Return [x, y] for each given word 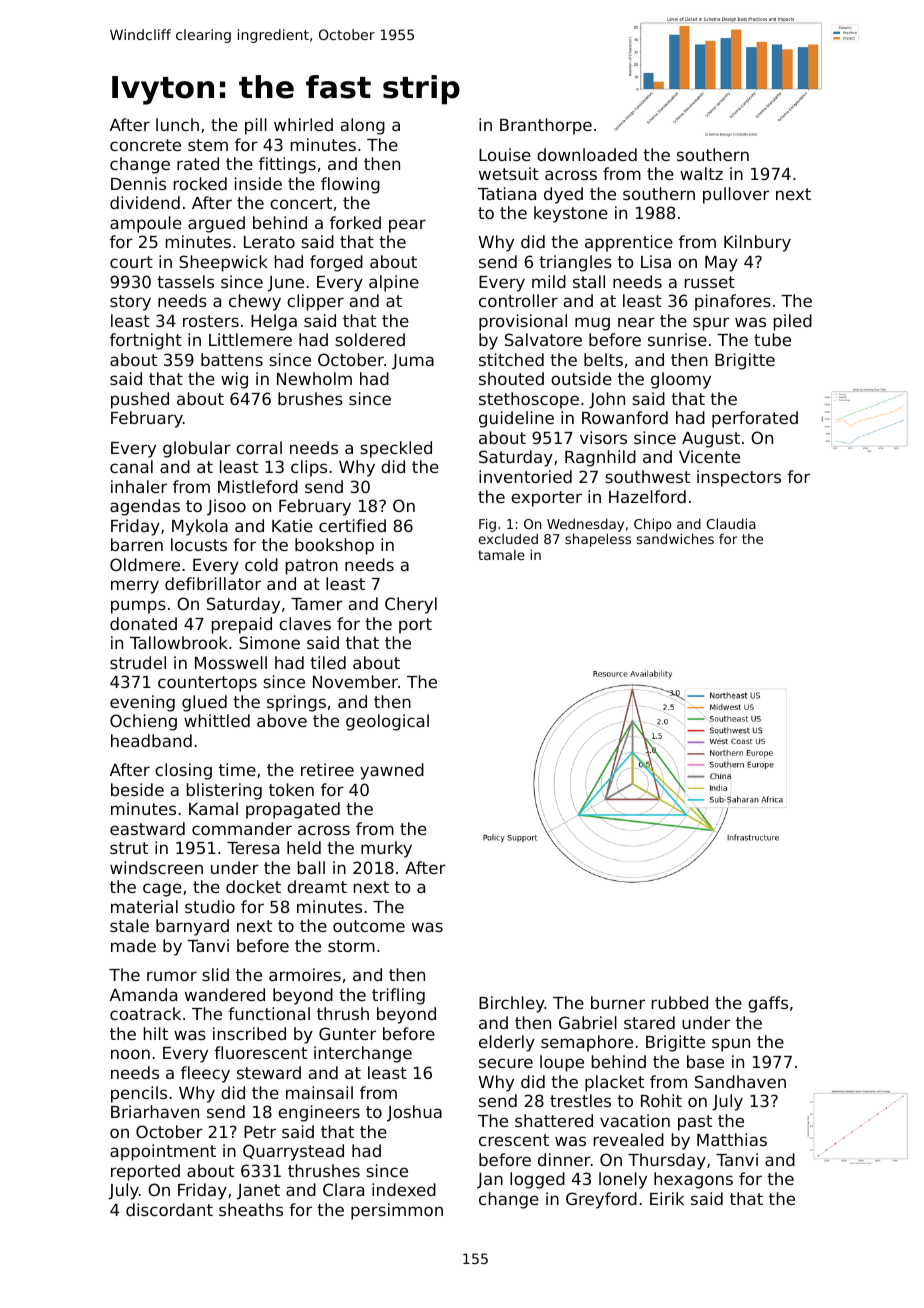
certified [352, 525]
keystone [571, 214]
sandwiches [675, 538]
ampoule [146, 224]
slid [215, 974]
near [636, 322]
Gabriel [588, 1022]
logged [537, 1180]
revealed [629, 1139]
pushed [140, 400]
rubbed [680, 1002]
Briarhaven [155, 1111]
